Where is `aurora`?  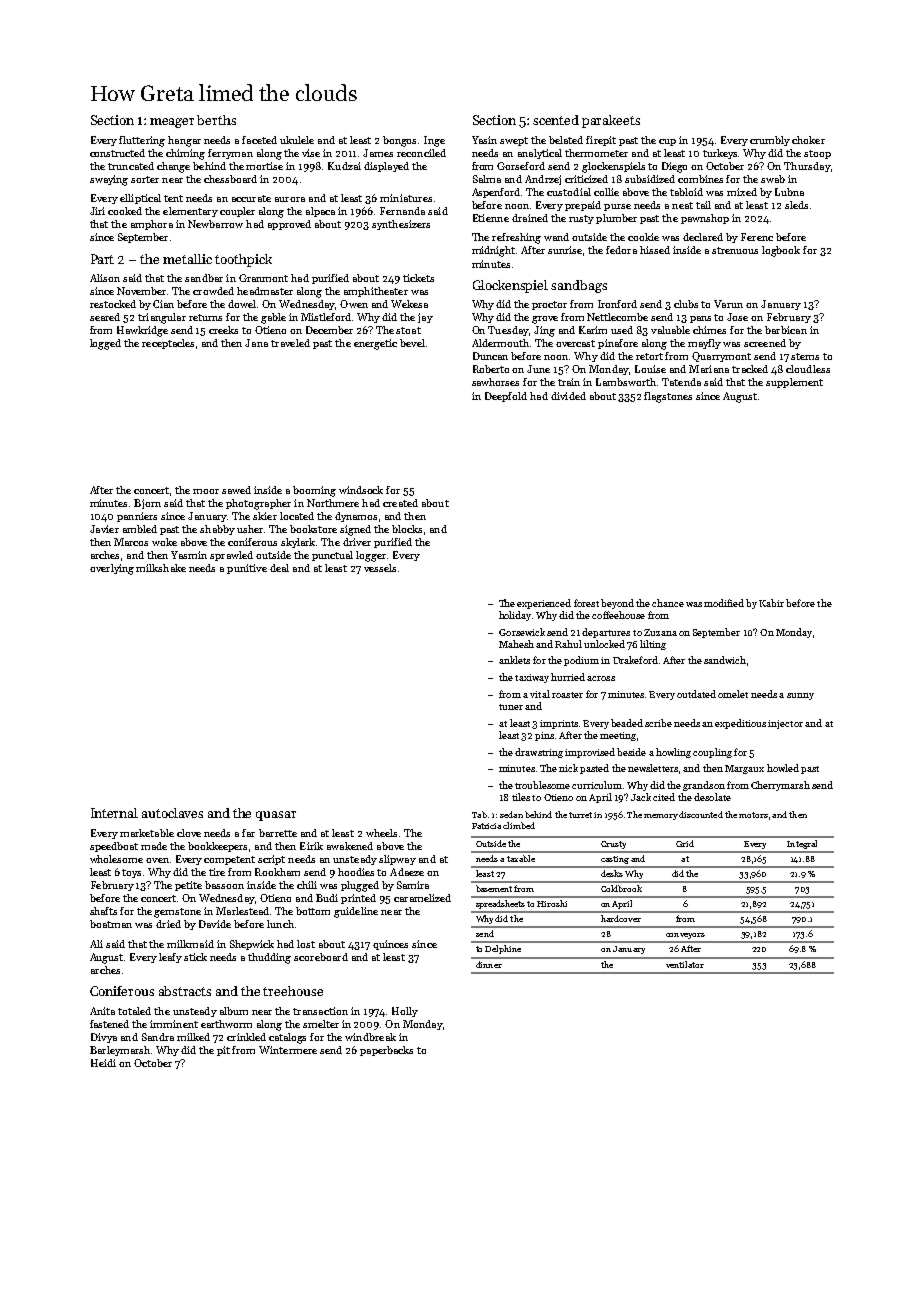 aurora is located at coordinates (290, 199).
